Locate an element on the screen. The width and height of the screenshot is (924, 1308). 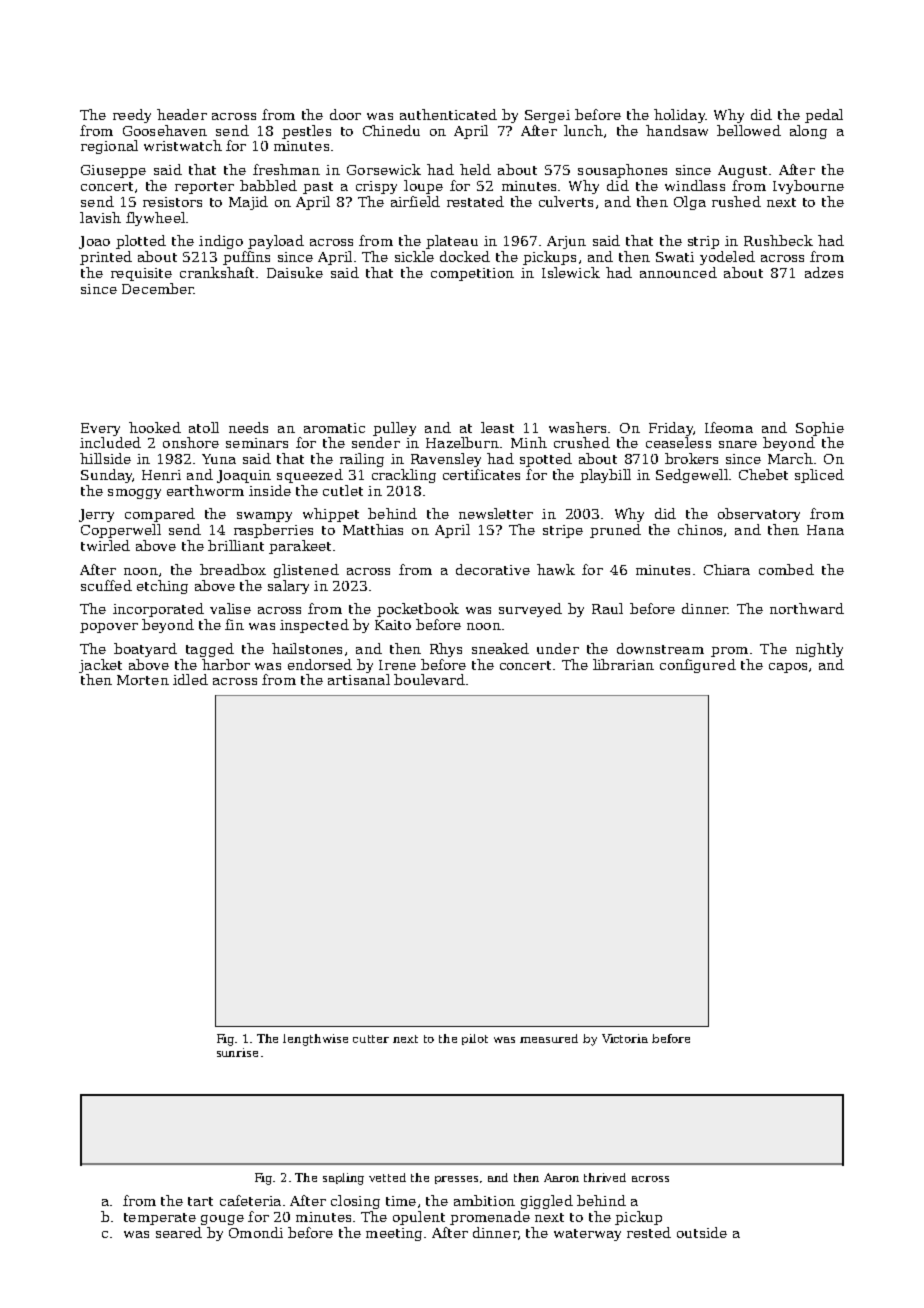
cutter is located at coordinates (371, 1039).
